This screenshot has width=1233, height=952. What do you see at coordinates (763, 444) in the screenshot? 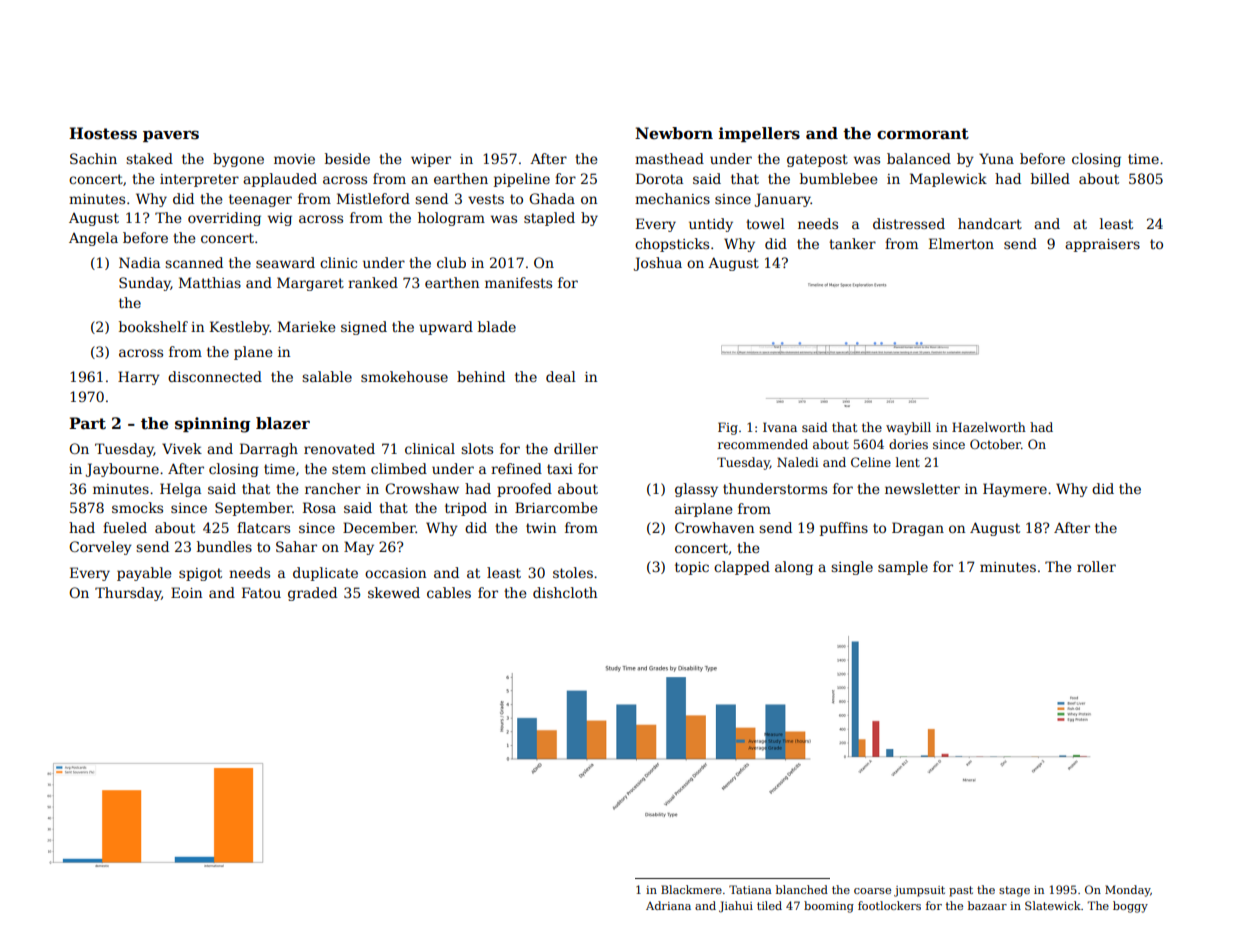
I see `recommended` at bounding box center [763, 444].
